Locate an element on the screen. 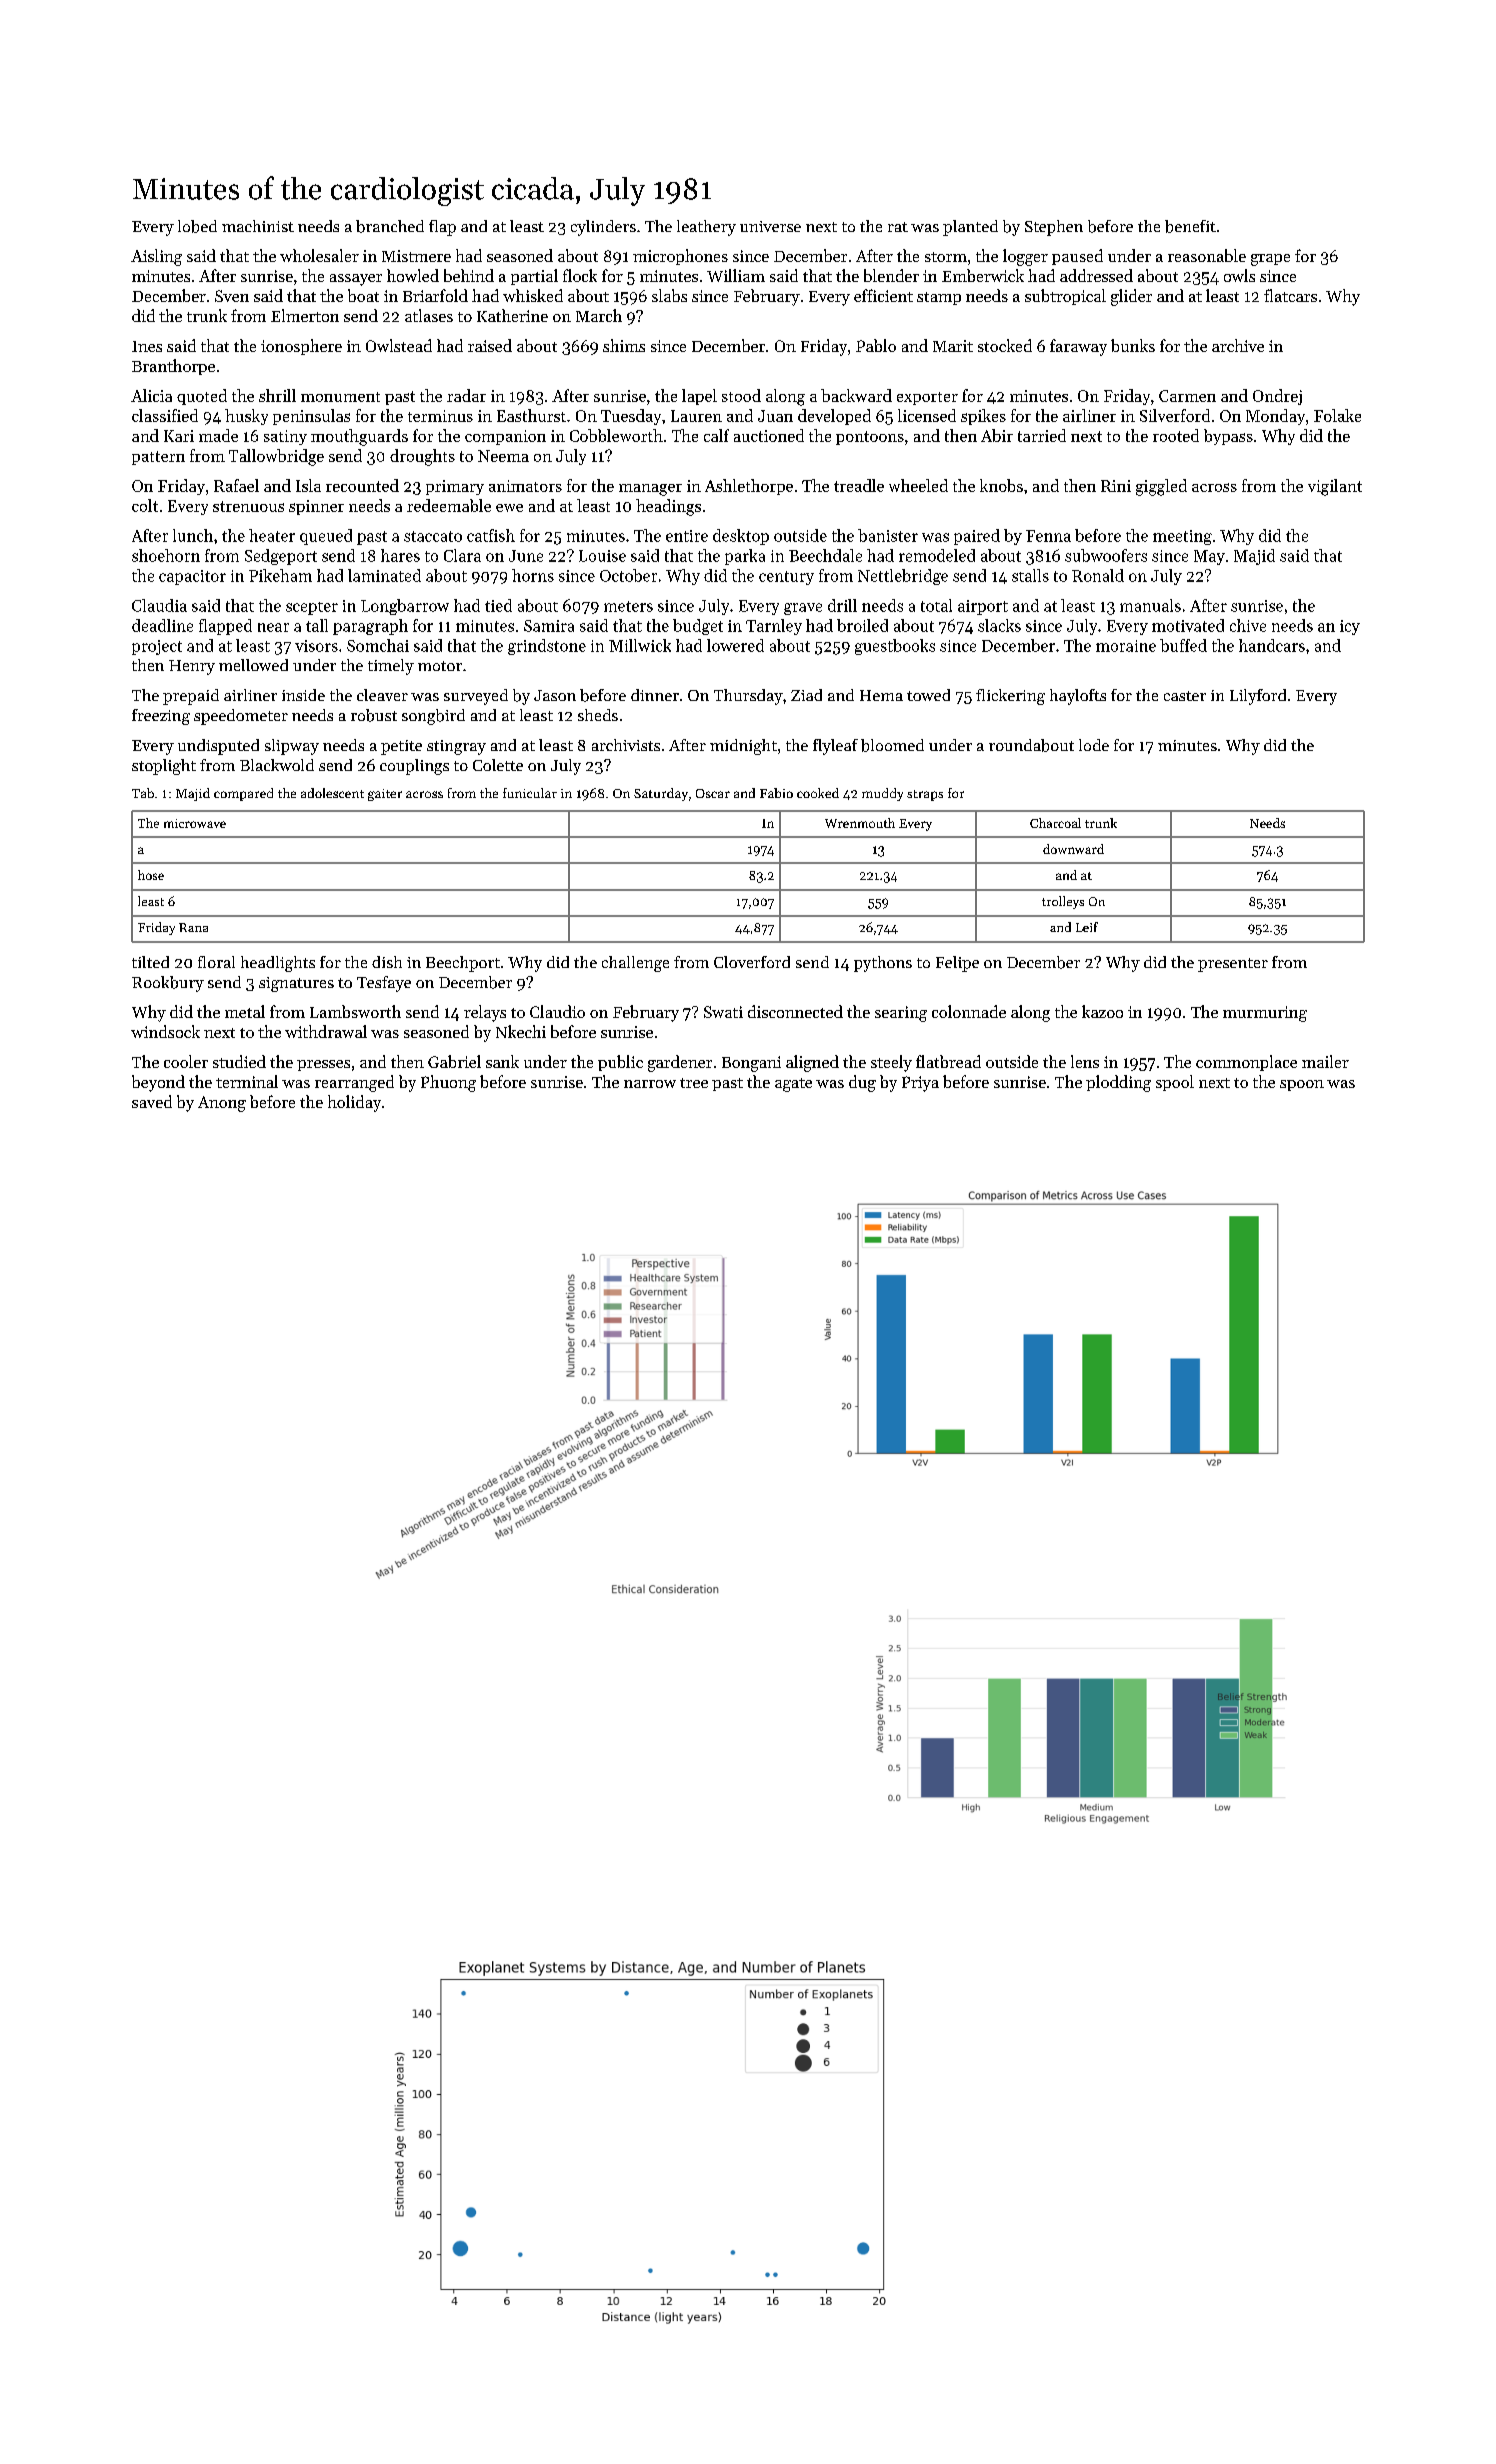 The width and height of the screenshot is (1496, 2464). cylinders is located at coordinates (603, 228).
